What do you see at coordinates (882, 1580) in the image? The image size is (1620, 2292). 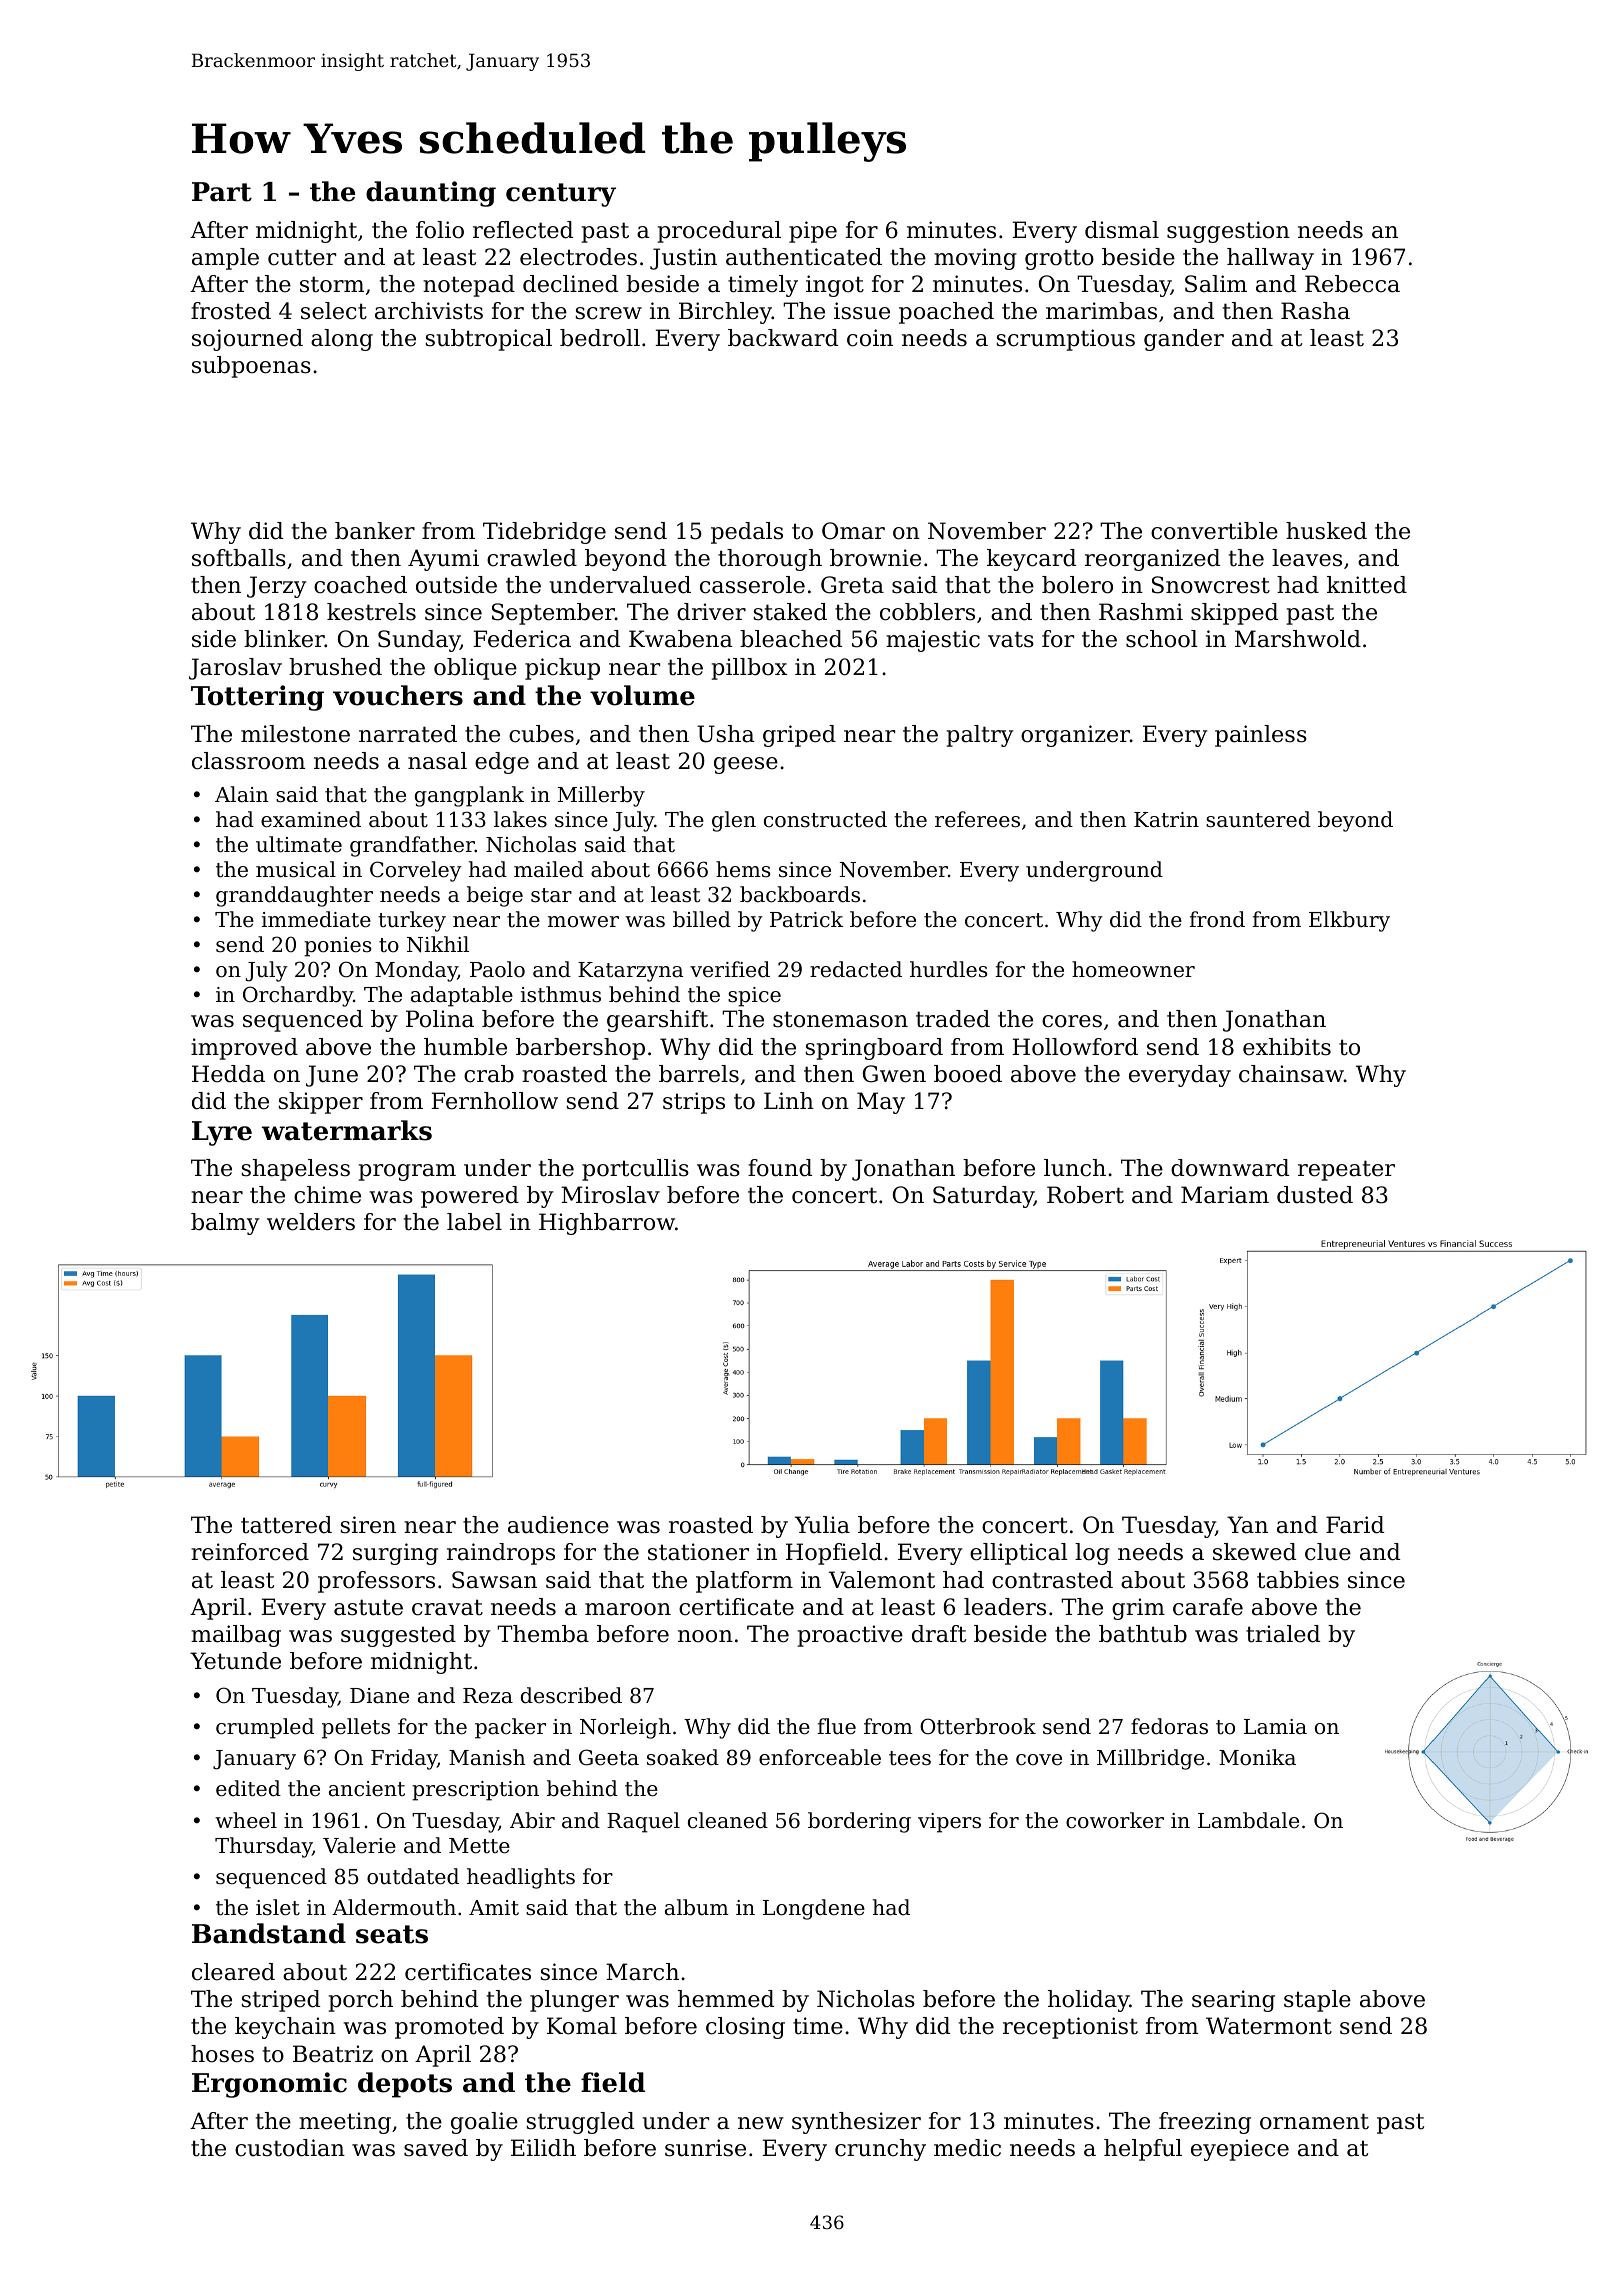 I see `Valemont` at bounding box center [882, 1580].
